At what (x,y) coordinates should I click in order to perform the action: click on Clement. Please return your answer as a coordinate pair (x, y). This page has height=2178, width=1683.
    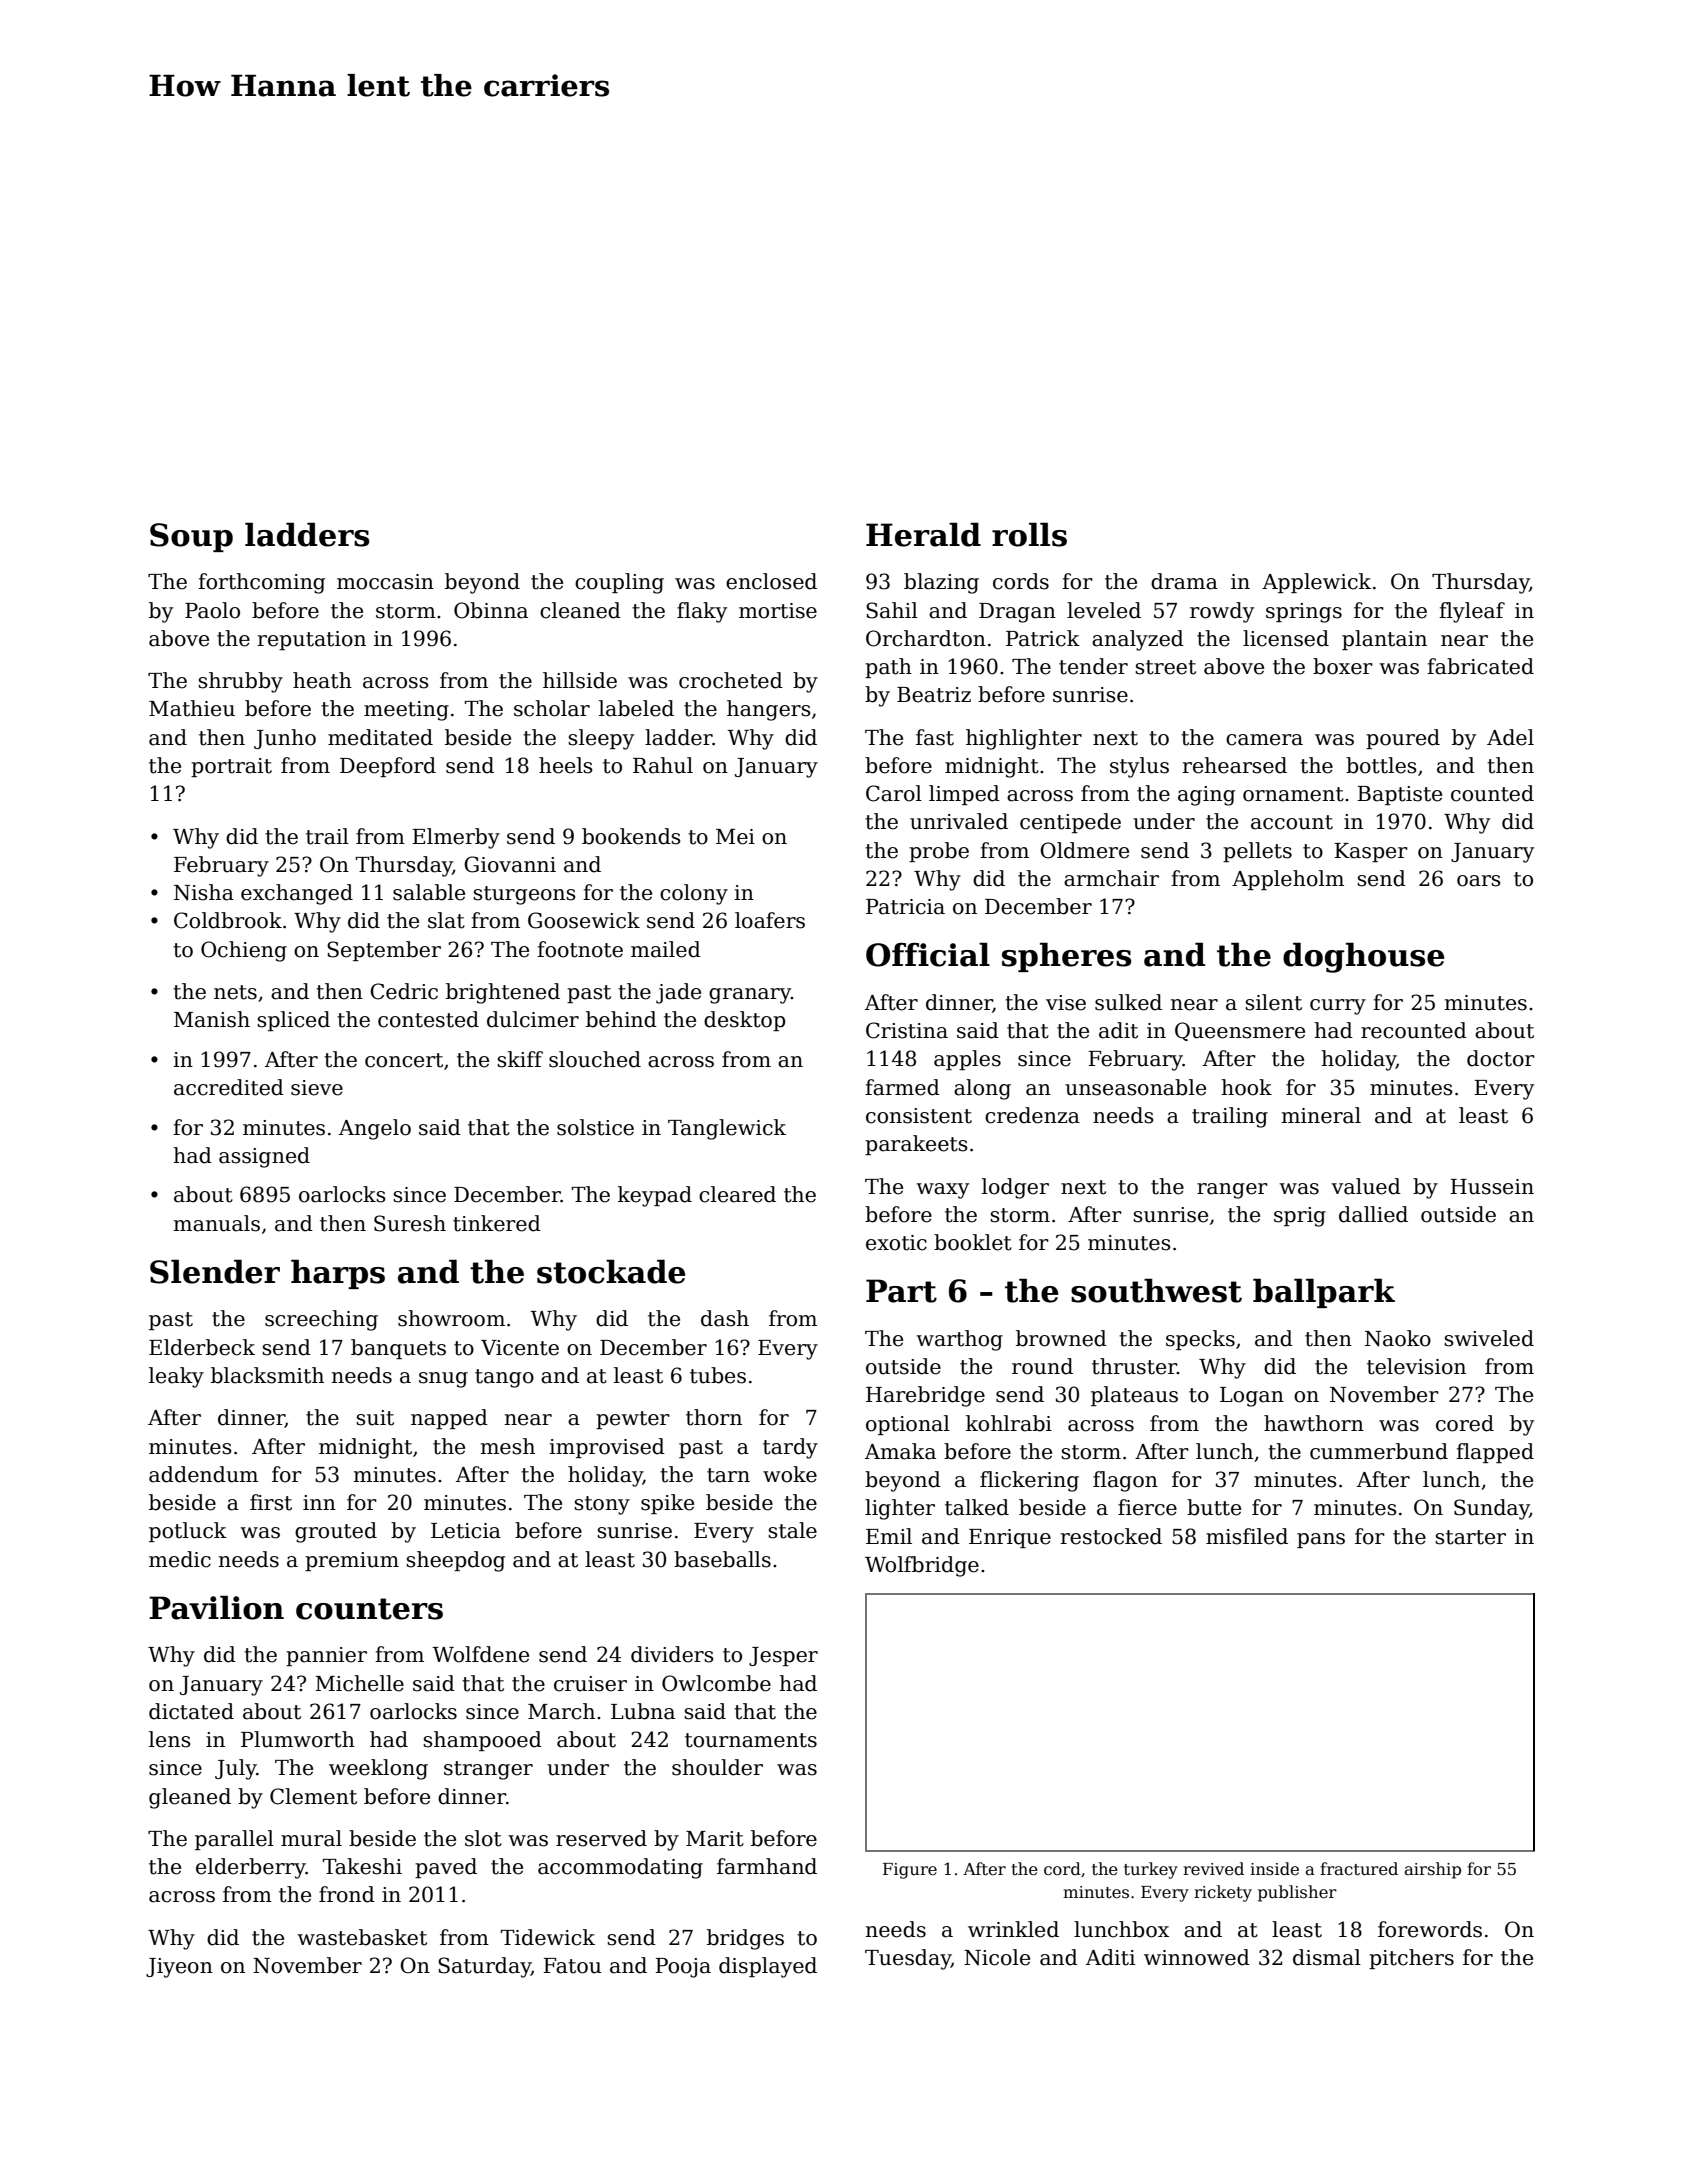
    Looking at the image, I should click on (313, 1796).
